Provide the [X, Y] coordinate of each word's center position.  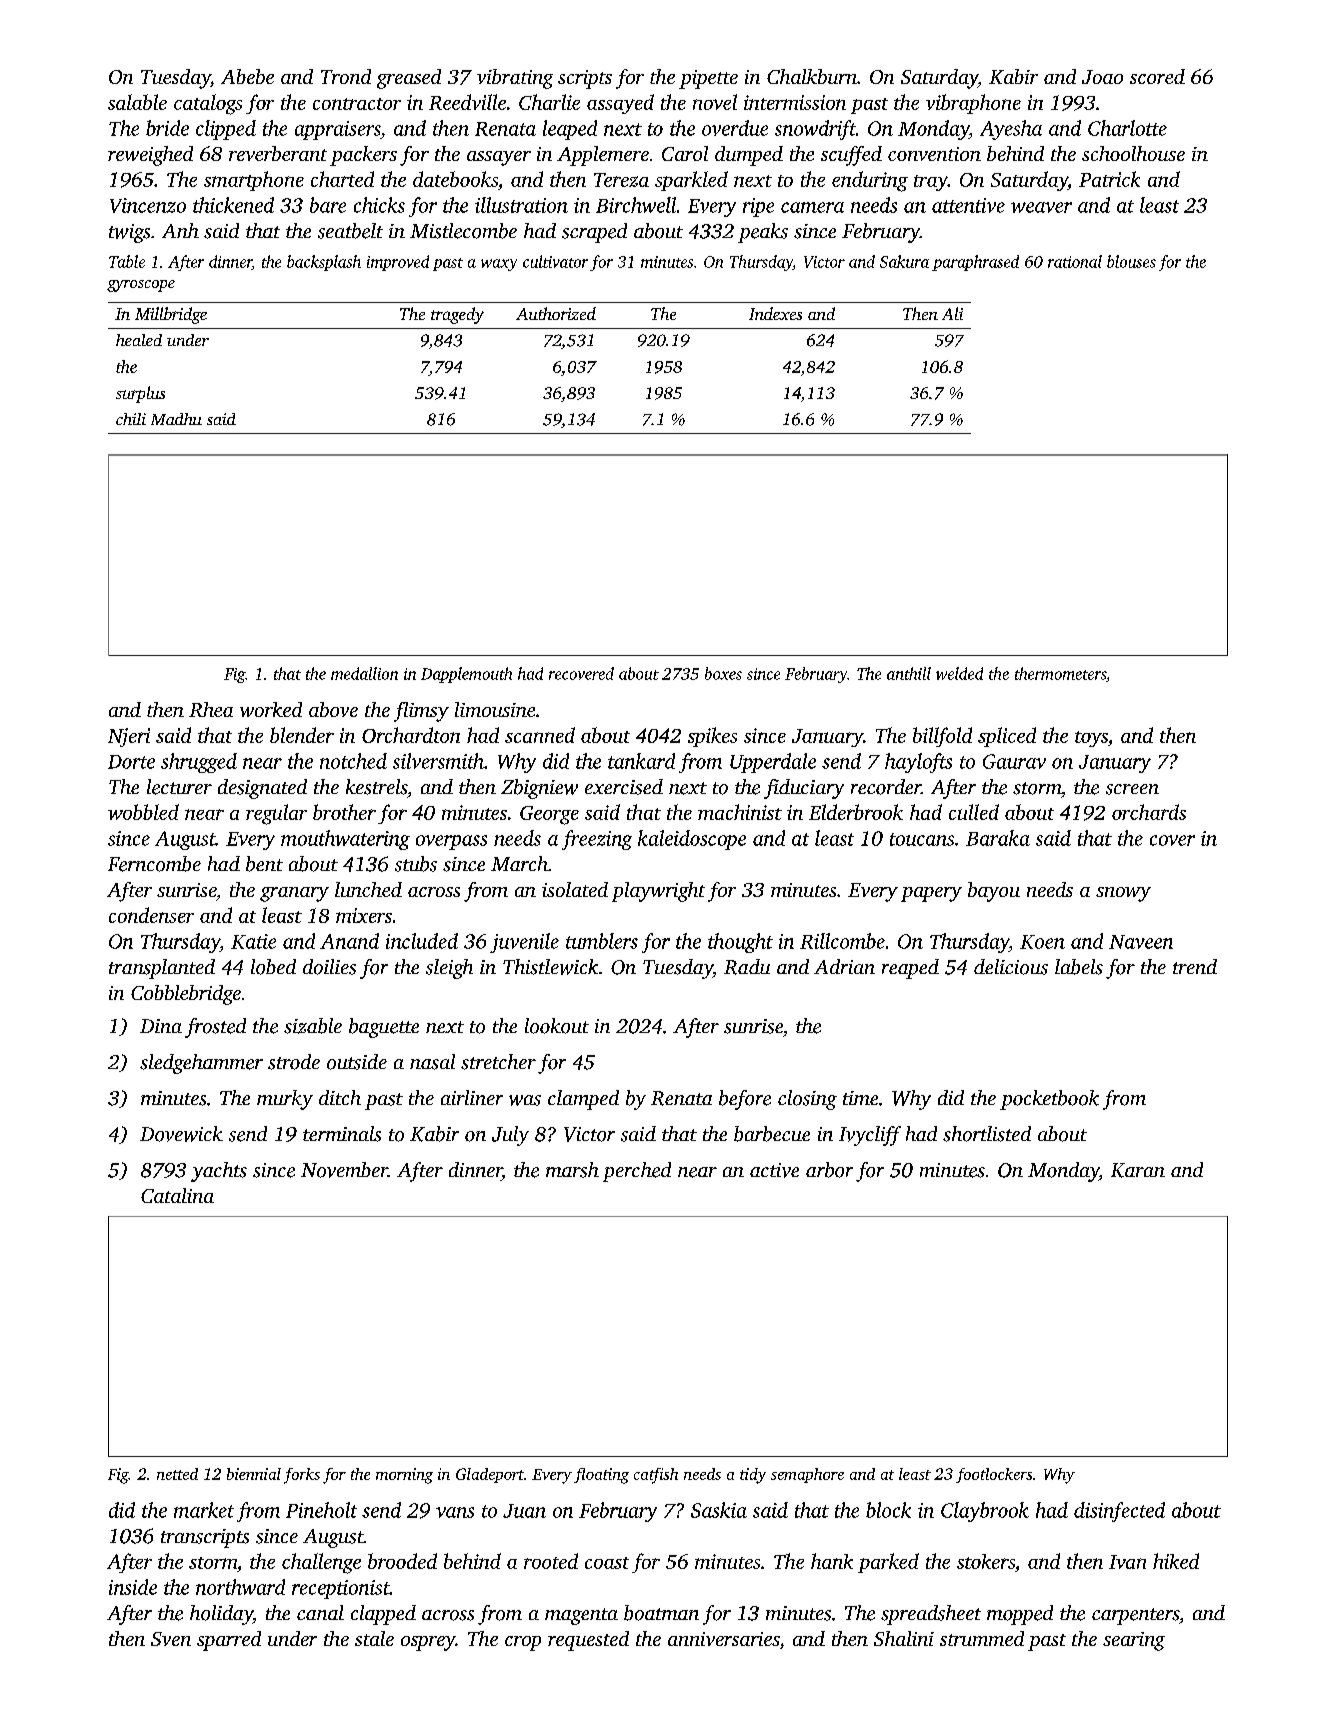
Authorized [556, 313]
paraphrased [975, 263]
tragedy [457, 315]
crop [523, 1643]
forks [302, 1476]
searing [1134, 1641]
